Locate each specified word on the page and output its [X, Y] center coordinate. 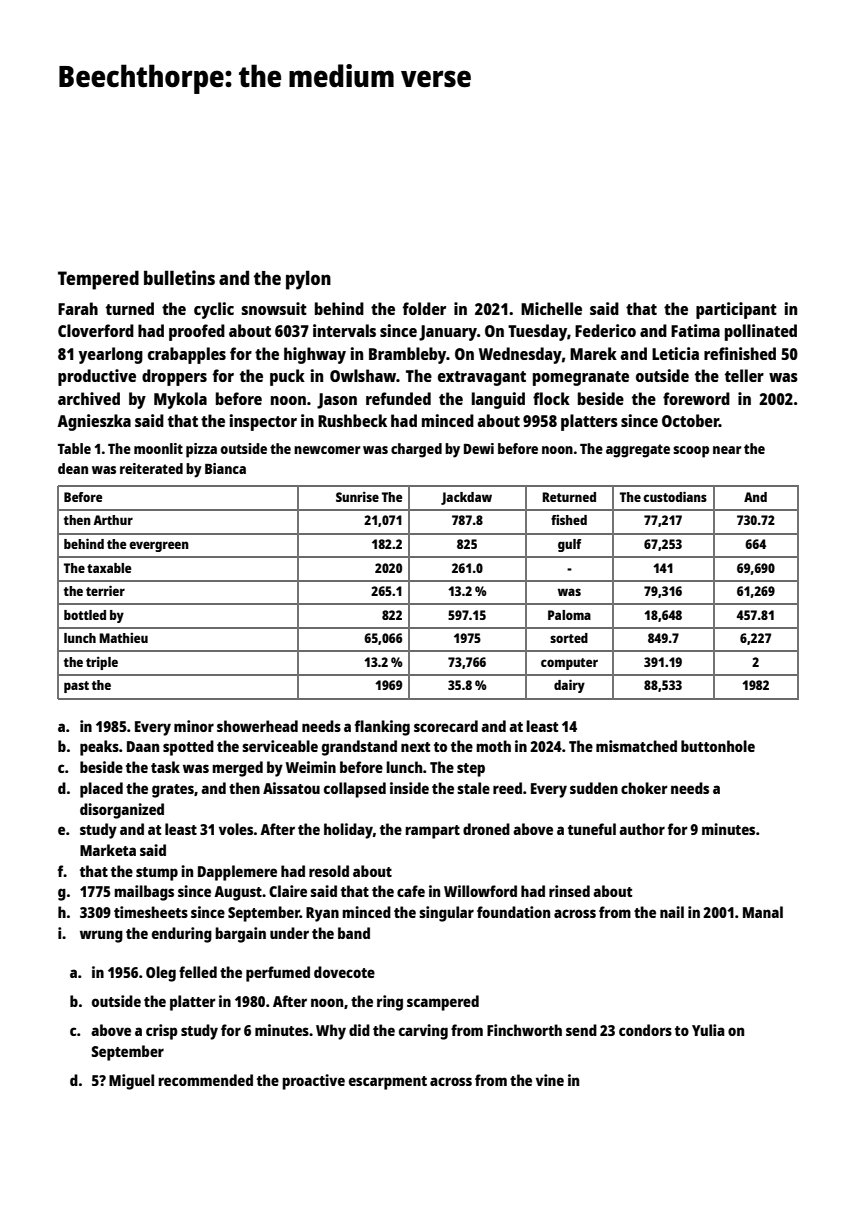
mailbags [144, 893]
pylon [308, 280]
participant [736, 310]
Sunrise [357, 496]
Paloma [569, 615]
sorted [569, 638]
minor [194, 726]
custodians [675, 496]
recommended [205, 1080]
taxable [109, 568]
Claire [288, 891]
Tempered [98, 280]
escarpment [388, 1083]
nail [672, 912]
